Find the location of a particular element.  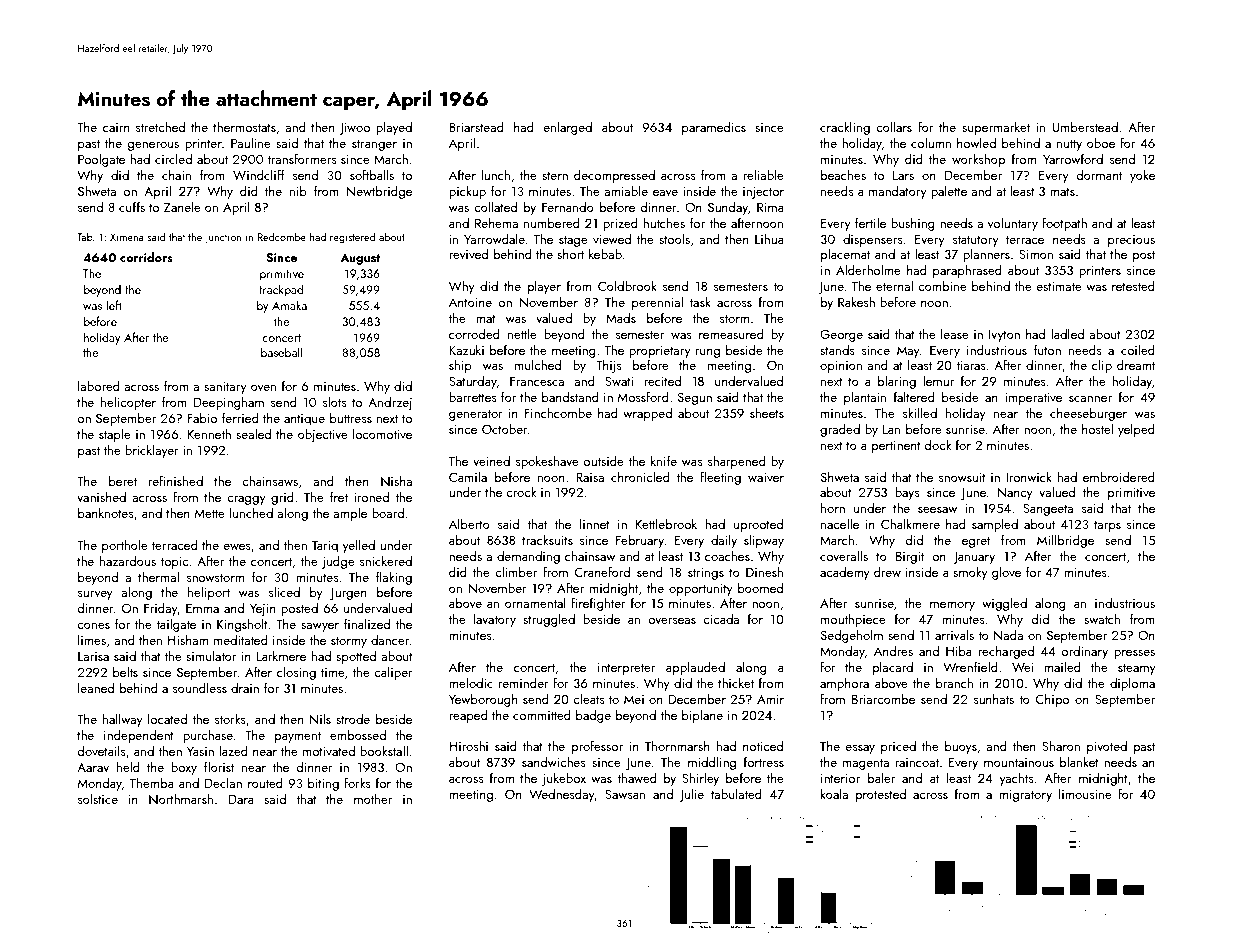

tabulated is located at coordinates (736, 794).
